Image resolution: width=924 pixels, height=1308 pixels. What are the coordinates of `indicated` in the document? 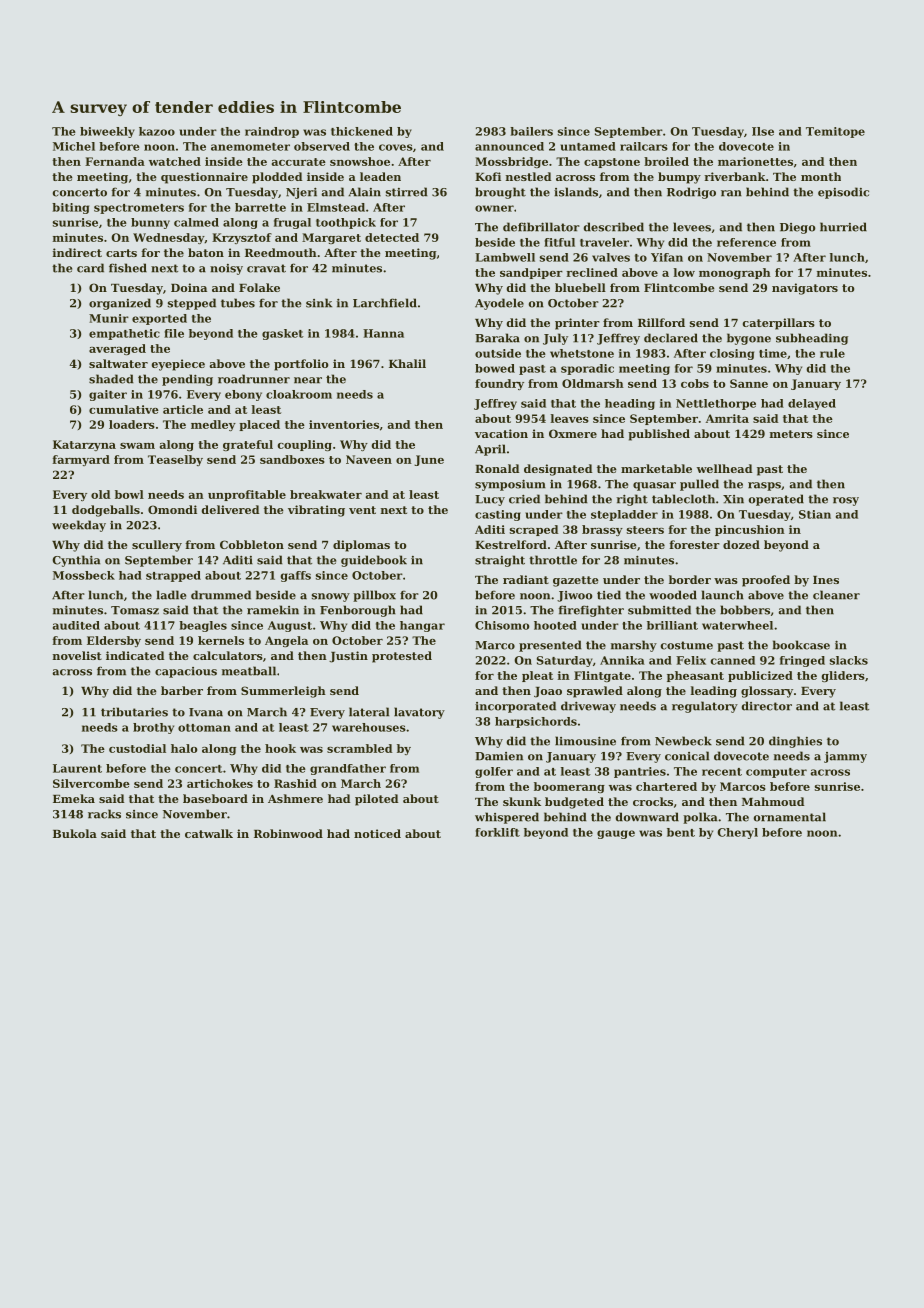 It's located at (135, 655).
